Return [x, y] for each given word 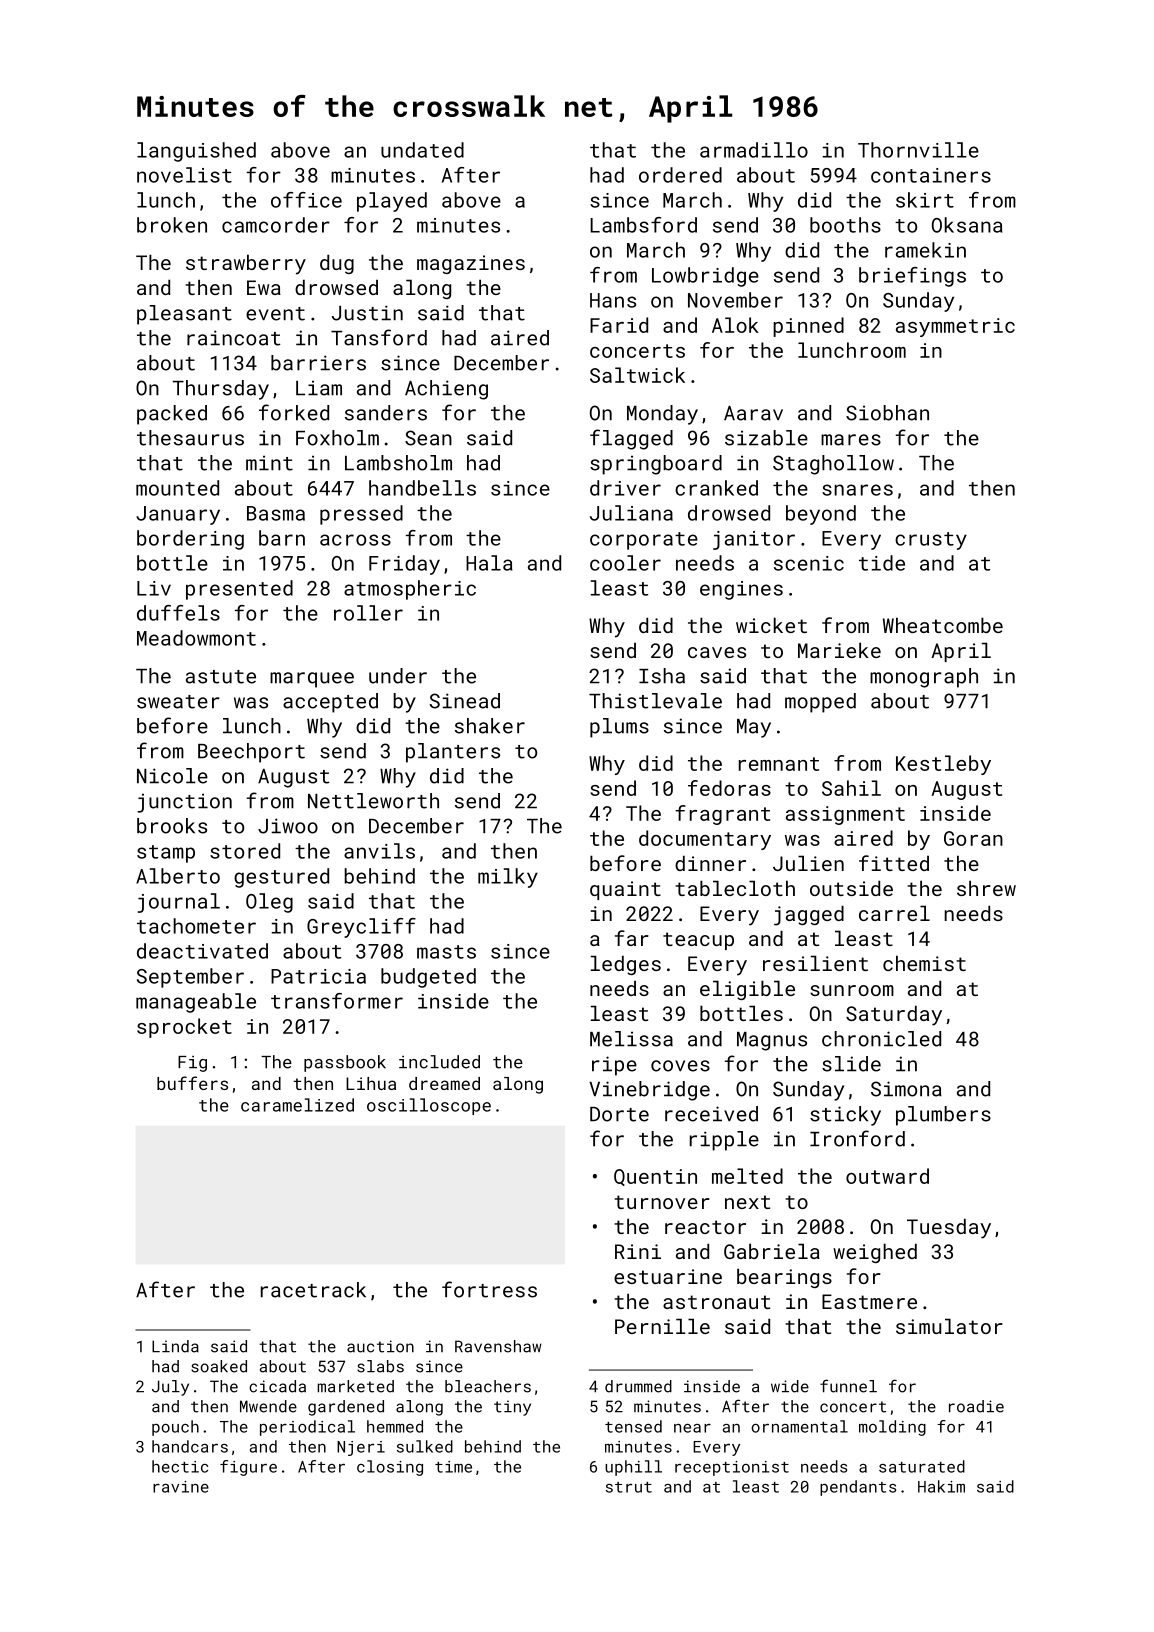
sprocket [184, 1028]
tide [882, 563]
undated [422, 150]
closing [390, 1468]
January [178, 515]
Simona [906, 1089]
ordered [680, 175]
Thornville [918, 150]
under [398, 676]
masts [446, 952]
